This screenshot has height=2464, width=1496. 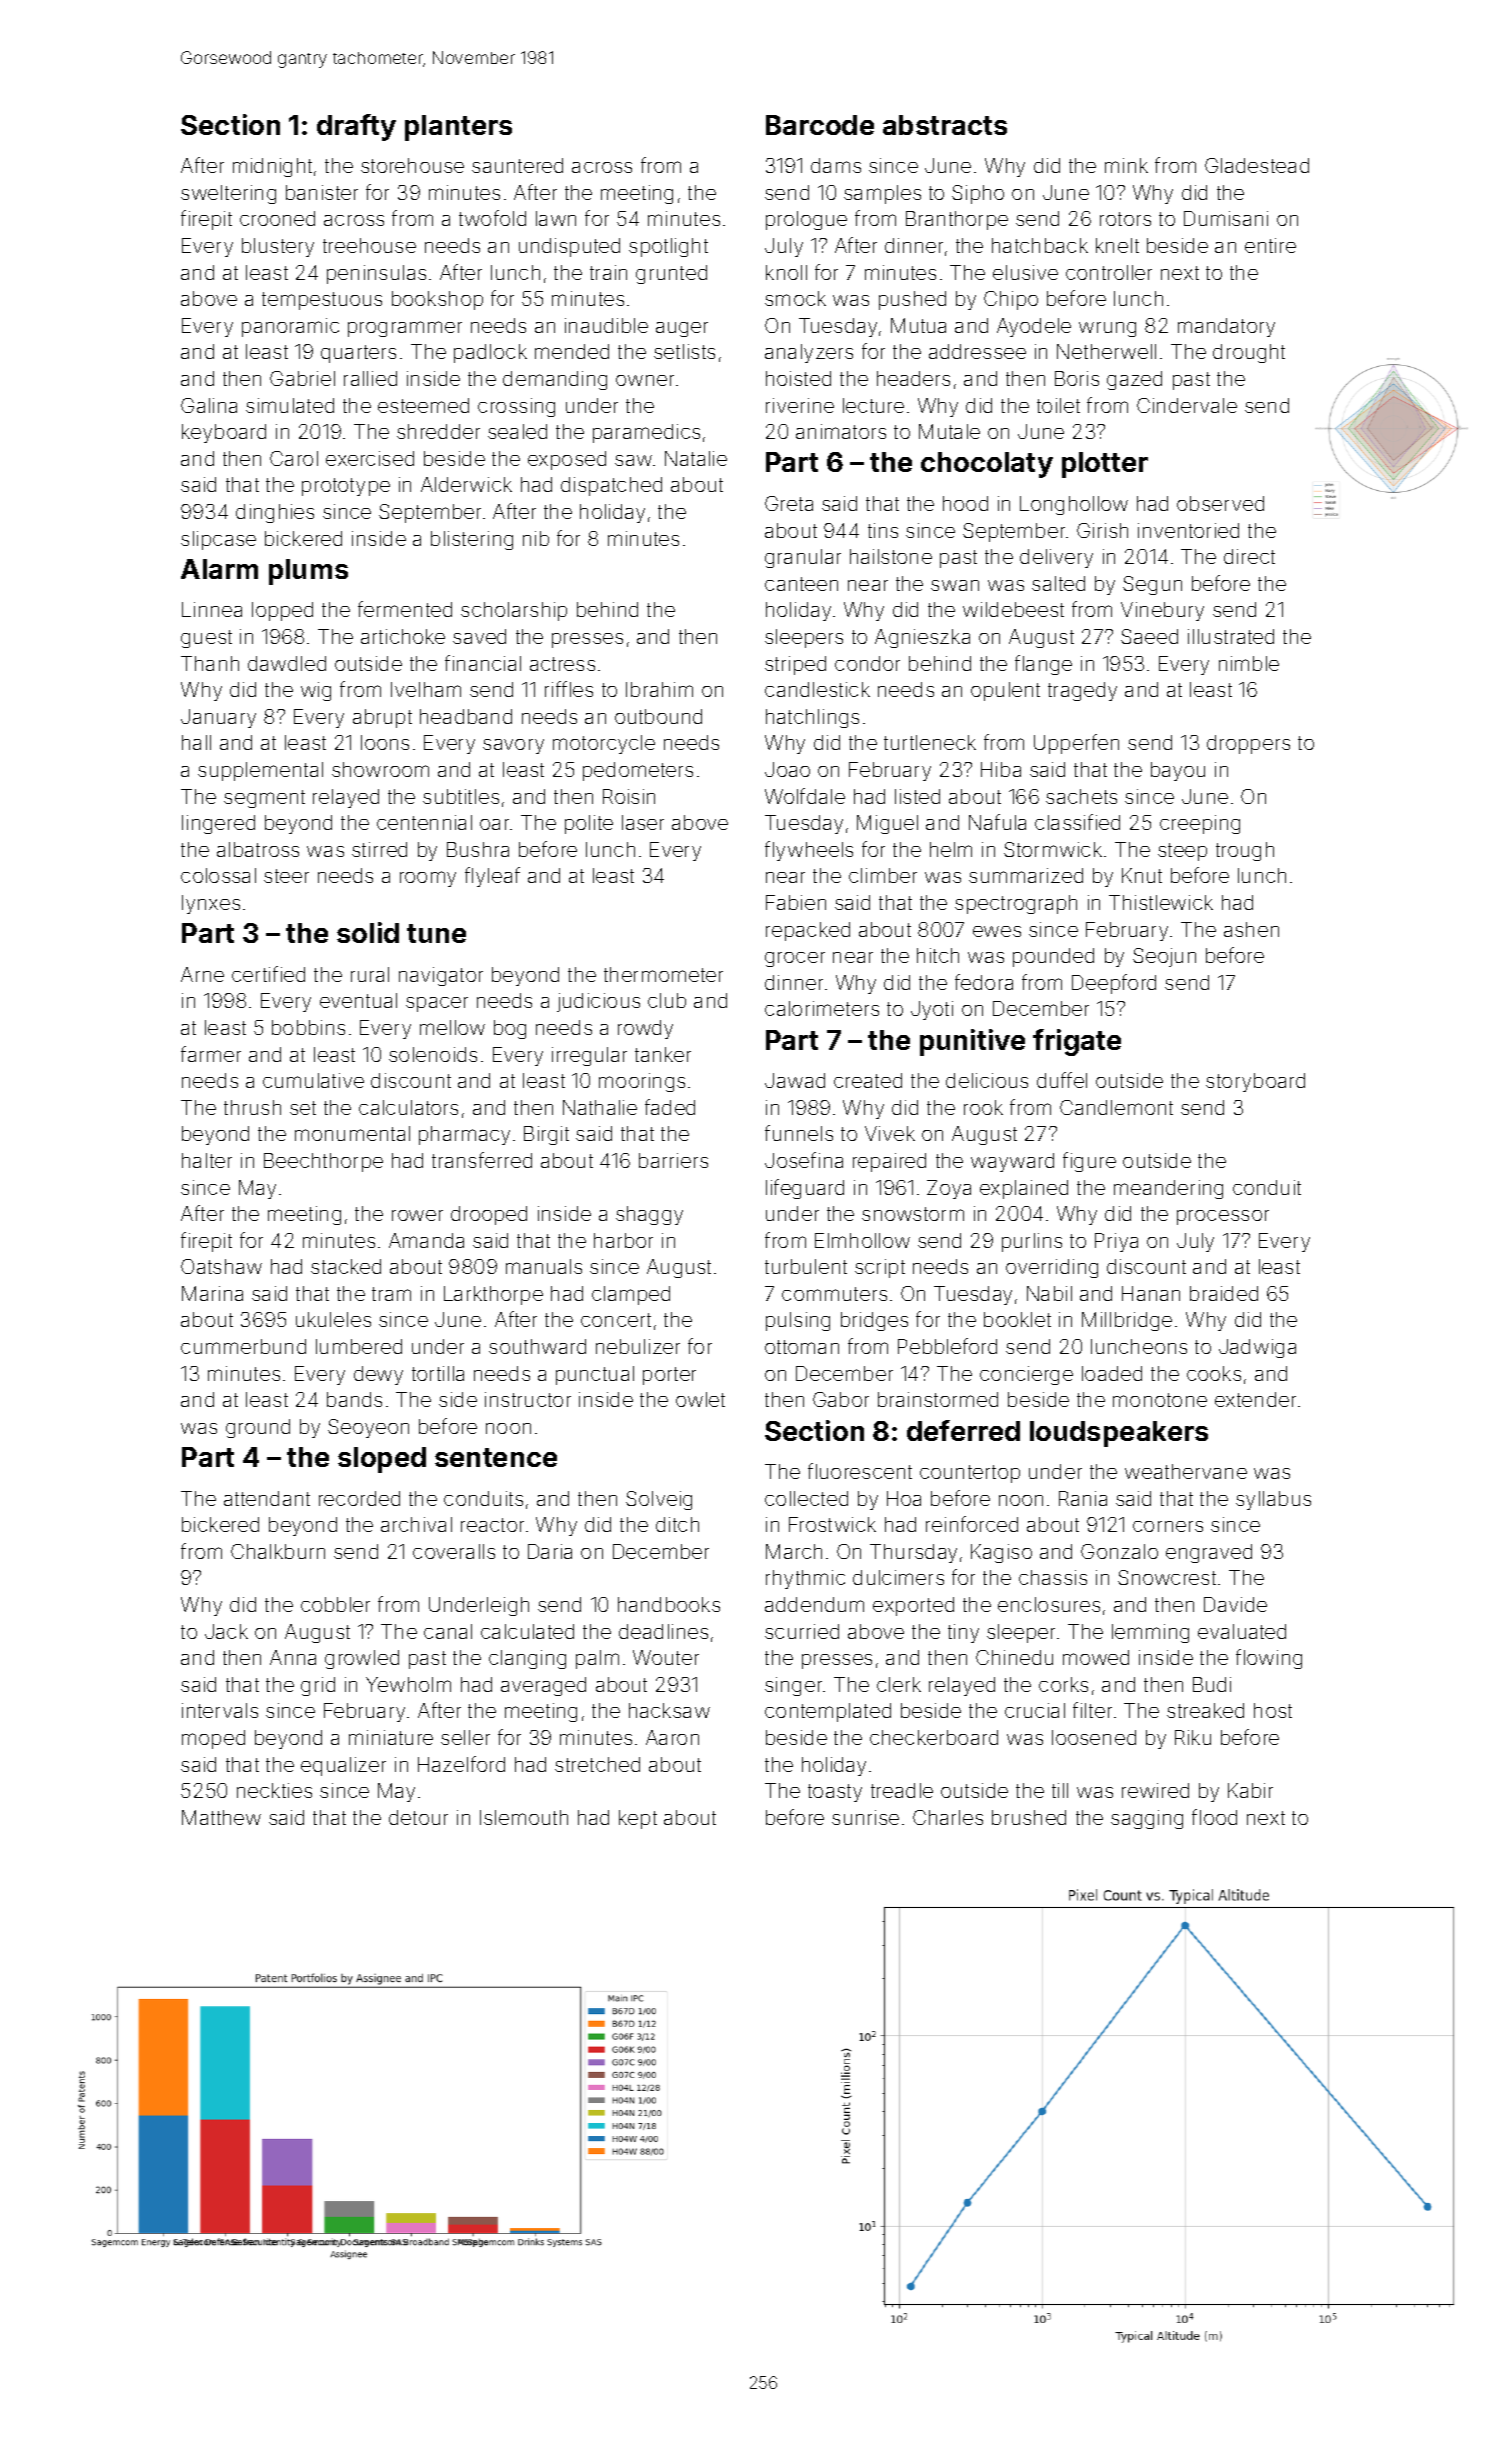 I want to click on tram, so click(x=391, y=1294).
